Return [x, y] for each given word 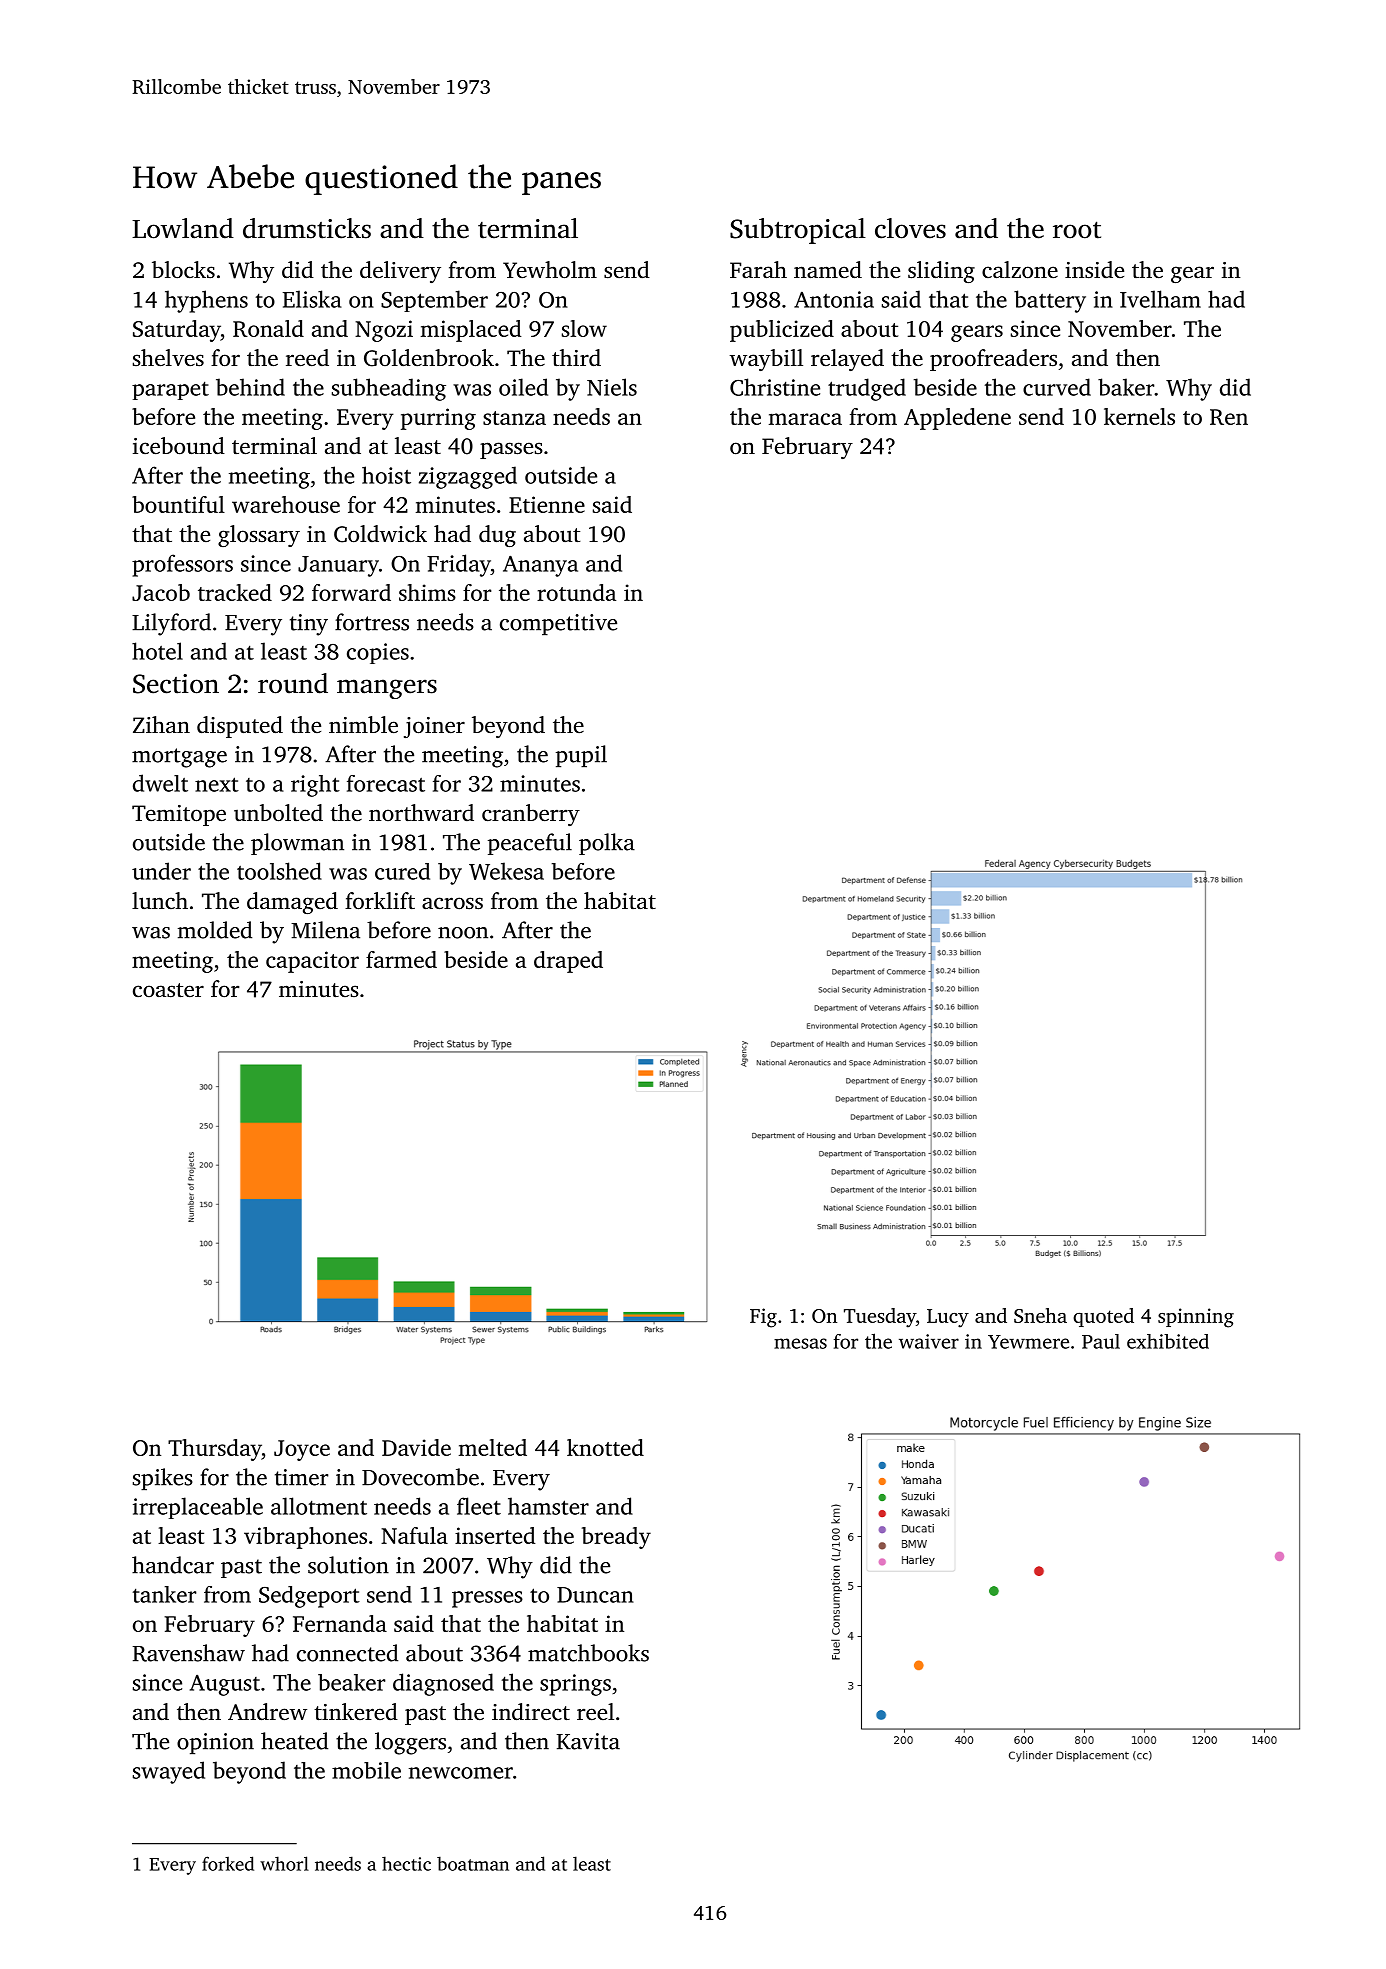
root [1077, 230]
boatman [473, 1863]
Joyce [302, 1450]
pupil [581, 756]
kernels [1139, 416]
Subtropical [798, 231]
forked [228, 1863]
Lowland [183, 228]
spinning [1196, 1318]
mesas [800, 1343]
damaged [292, 903]
